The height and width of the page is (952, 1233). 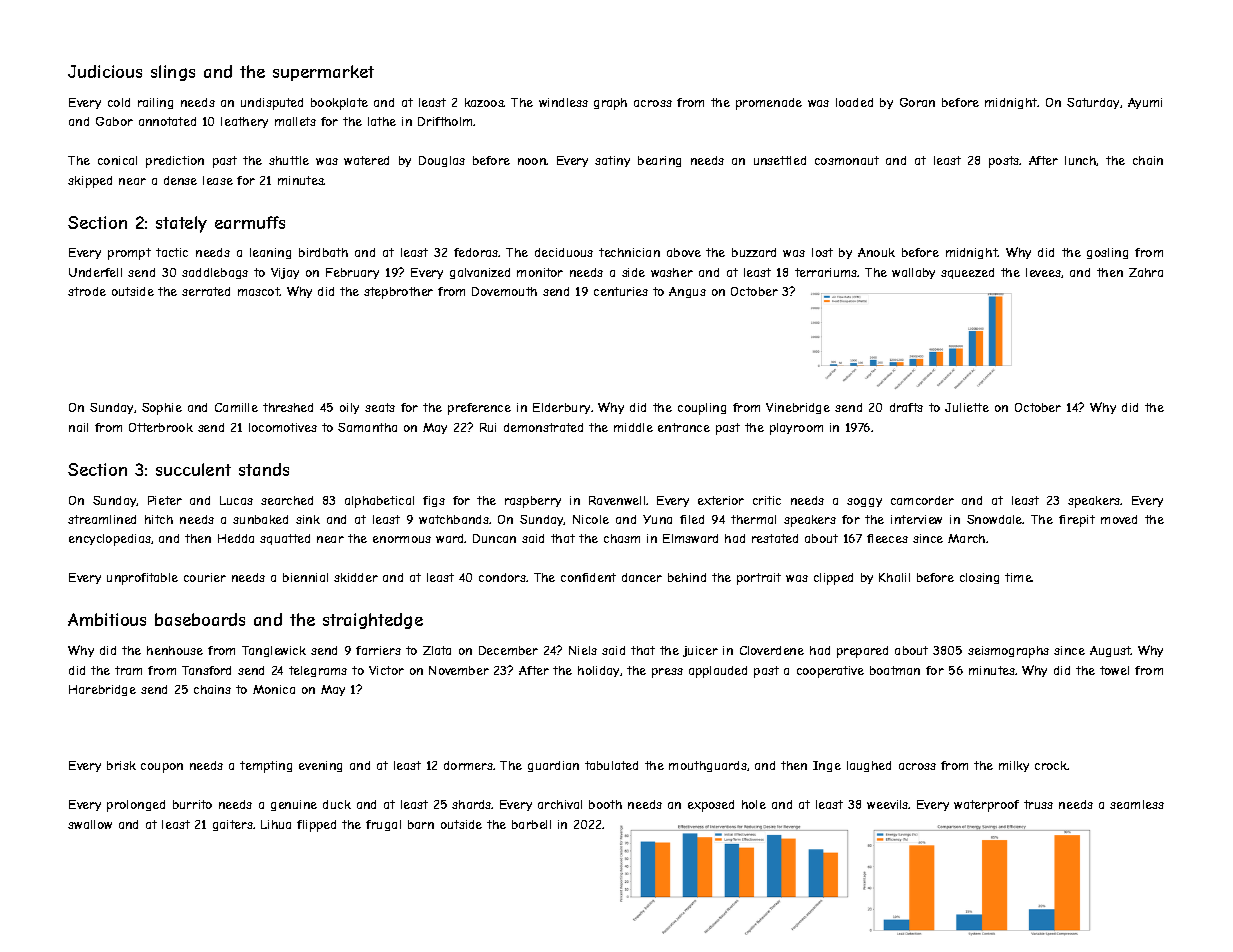 What do you see at coordinates (233, 825) in the page?
I see `gaiters` at bounding box center [233, 825].
